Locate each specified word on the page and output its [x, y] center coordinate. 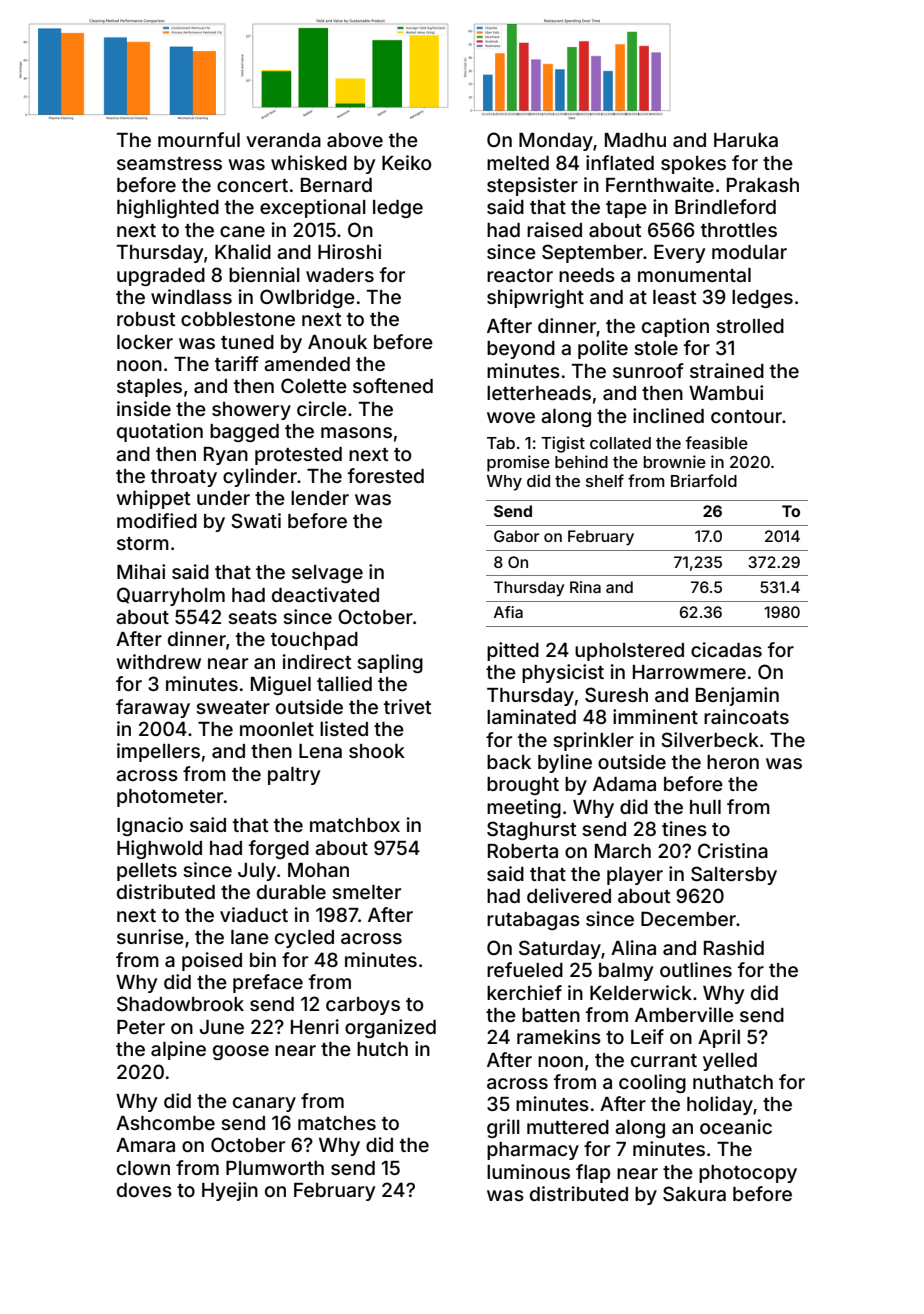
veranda [283, 140]
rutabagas [533, 921]
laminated [531, 716]
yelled [730, 1062]
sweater [233, 707]
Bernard [336, 185]
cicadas [726, 649]
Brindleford [725, 206]
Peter [141, 1027]
